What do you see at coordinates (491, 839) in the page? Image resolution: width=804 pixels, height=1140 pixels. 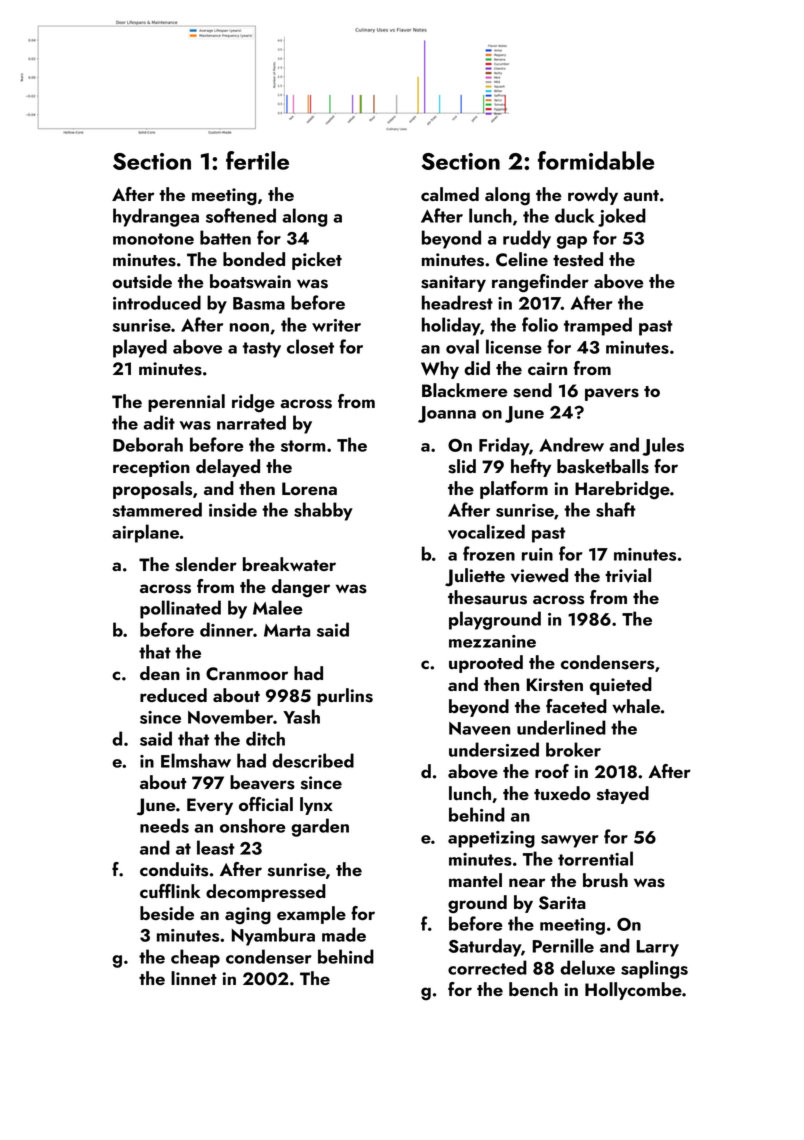 I see `appetizing` at bounding box center [491, 839].
